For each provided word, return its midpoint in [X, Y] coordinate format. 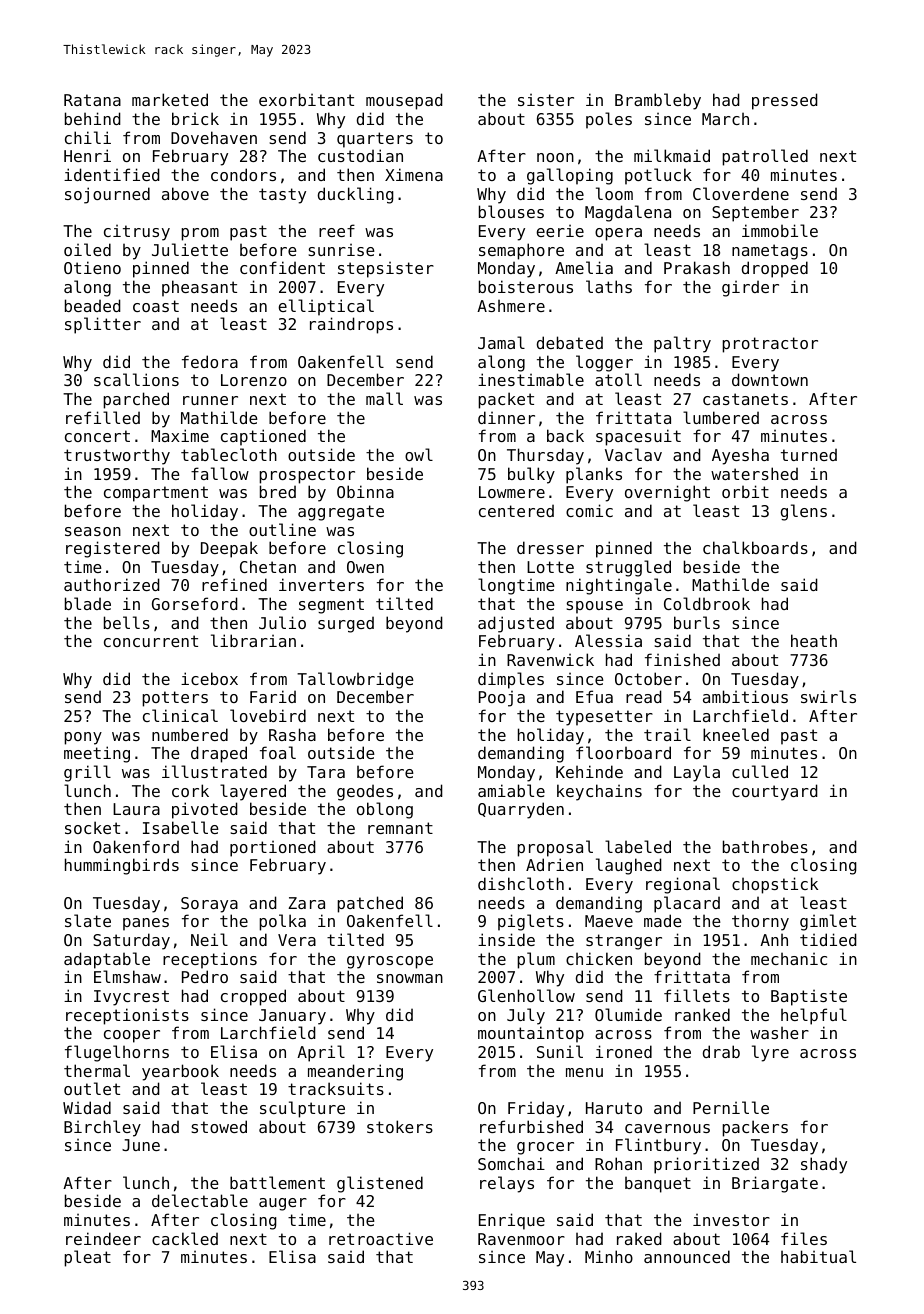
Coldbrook [707, 603]
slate [88, 920]
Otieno [92, 267]
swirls [828, 696]
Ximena [414, 174]
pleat [87, 1258]
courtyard [775, 792]
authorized [112, 584]
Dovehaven [214, 137]
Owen [365, 567]
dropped [775, 269]
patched [370, 904]
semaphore [521, 251]
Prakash [697, 267]
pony [83, 738]
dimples [511, 680]
